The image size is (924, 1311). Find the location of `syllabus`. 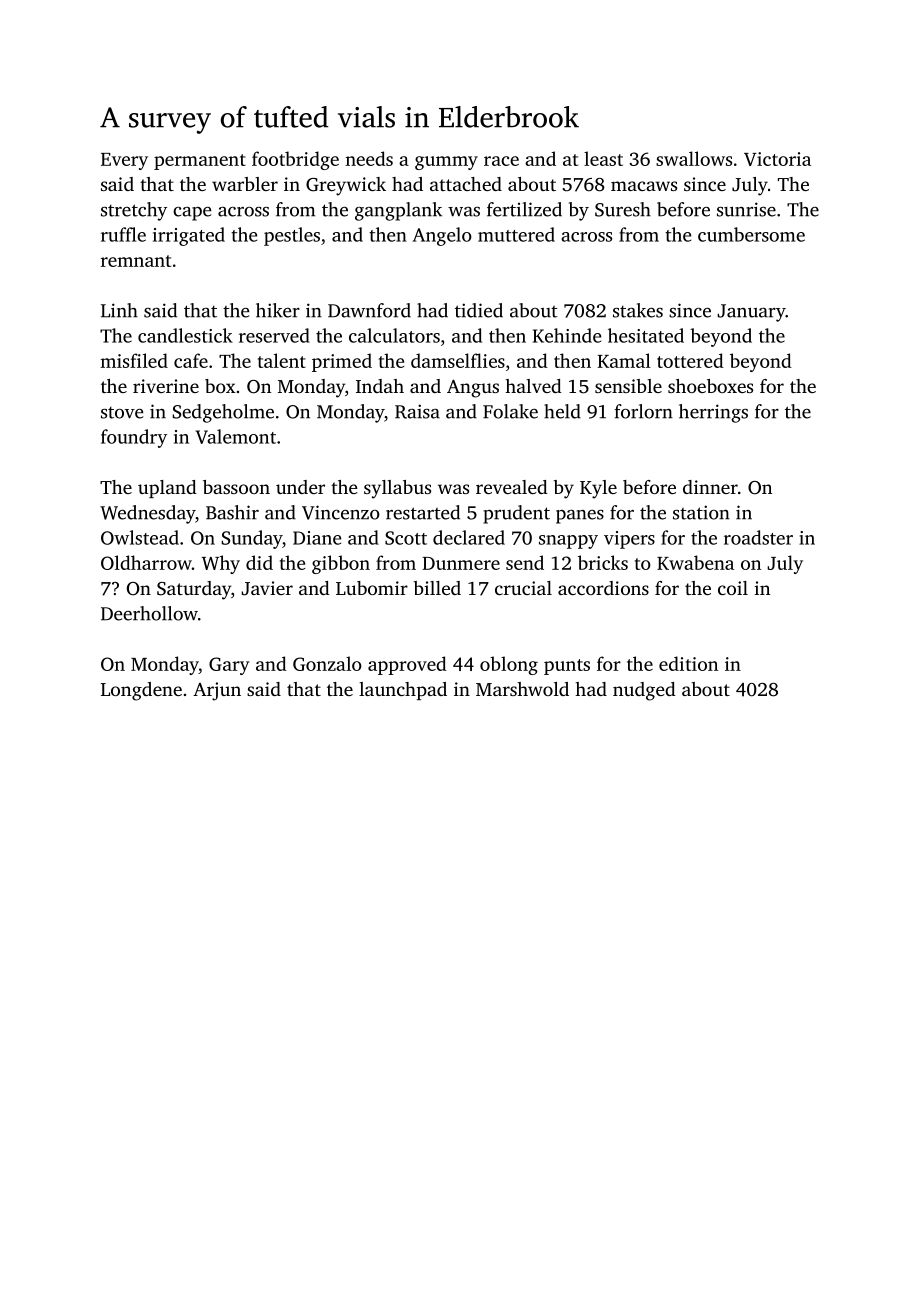

syllabus is located at coordinates (397, 489).
